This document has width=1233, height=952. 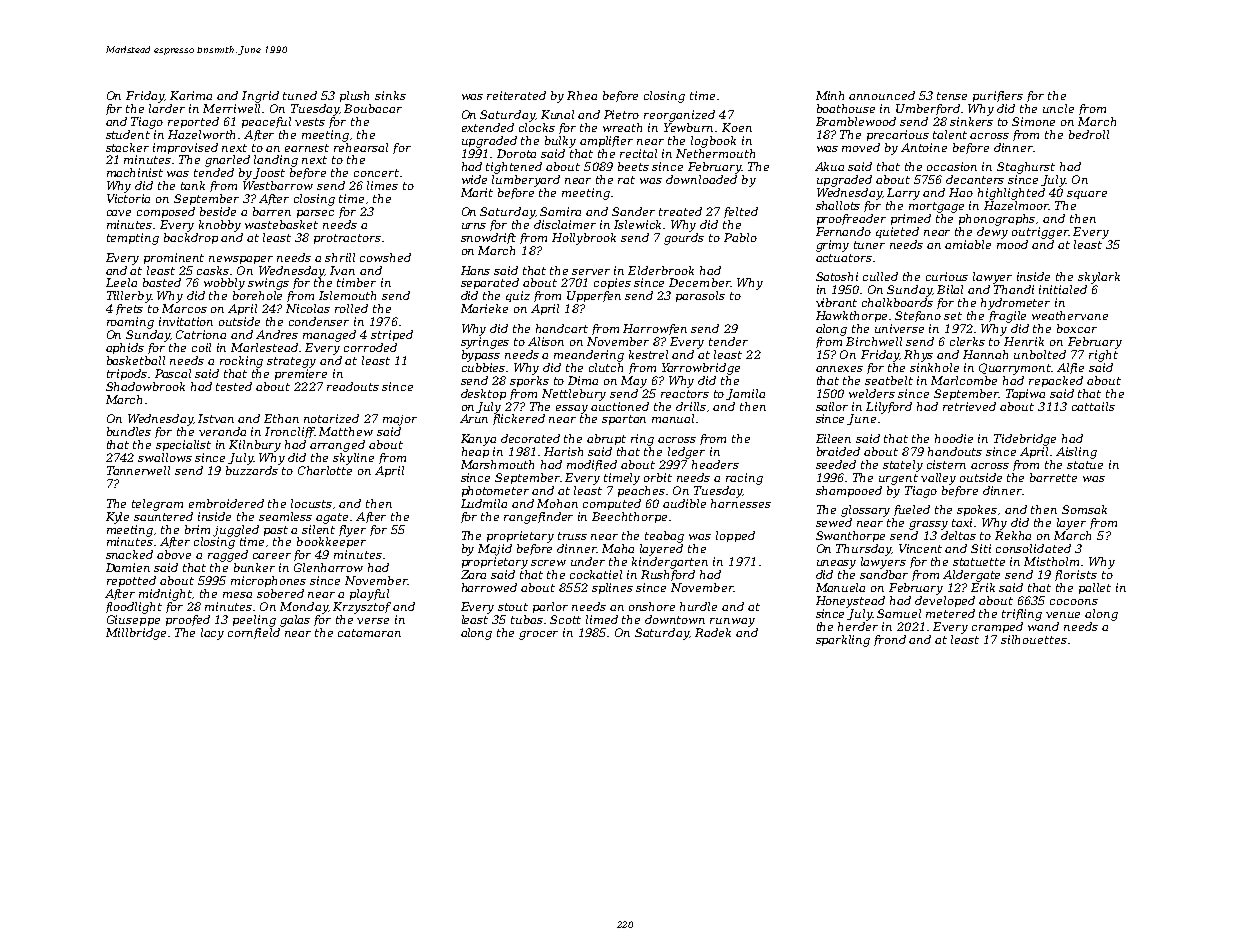 I want to click on Koen, so click(x=737, y=127).
